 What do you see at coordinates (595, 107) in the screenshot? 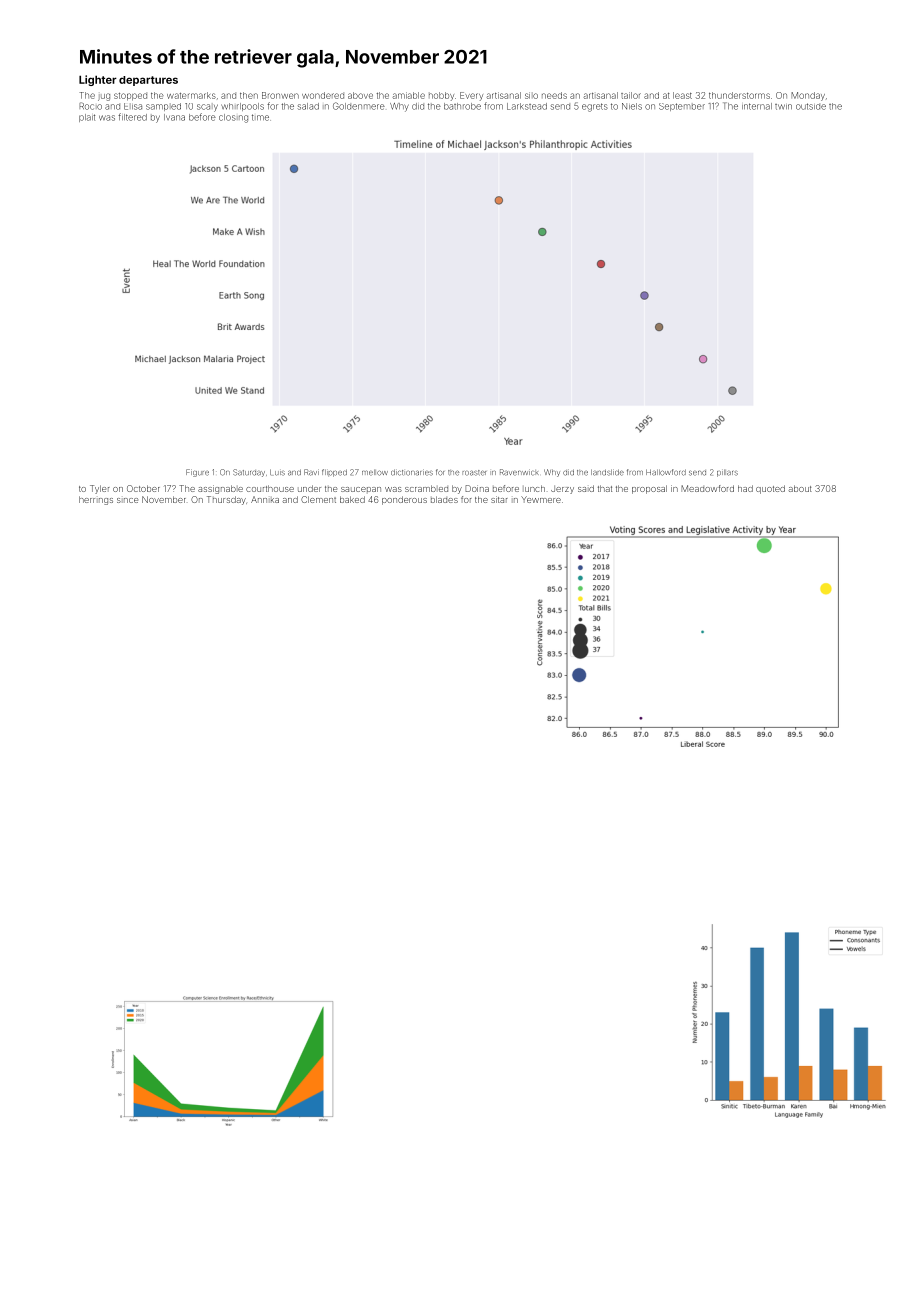
I see `egrets` at bounding box center [595, 107].
